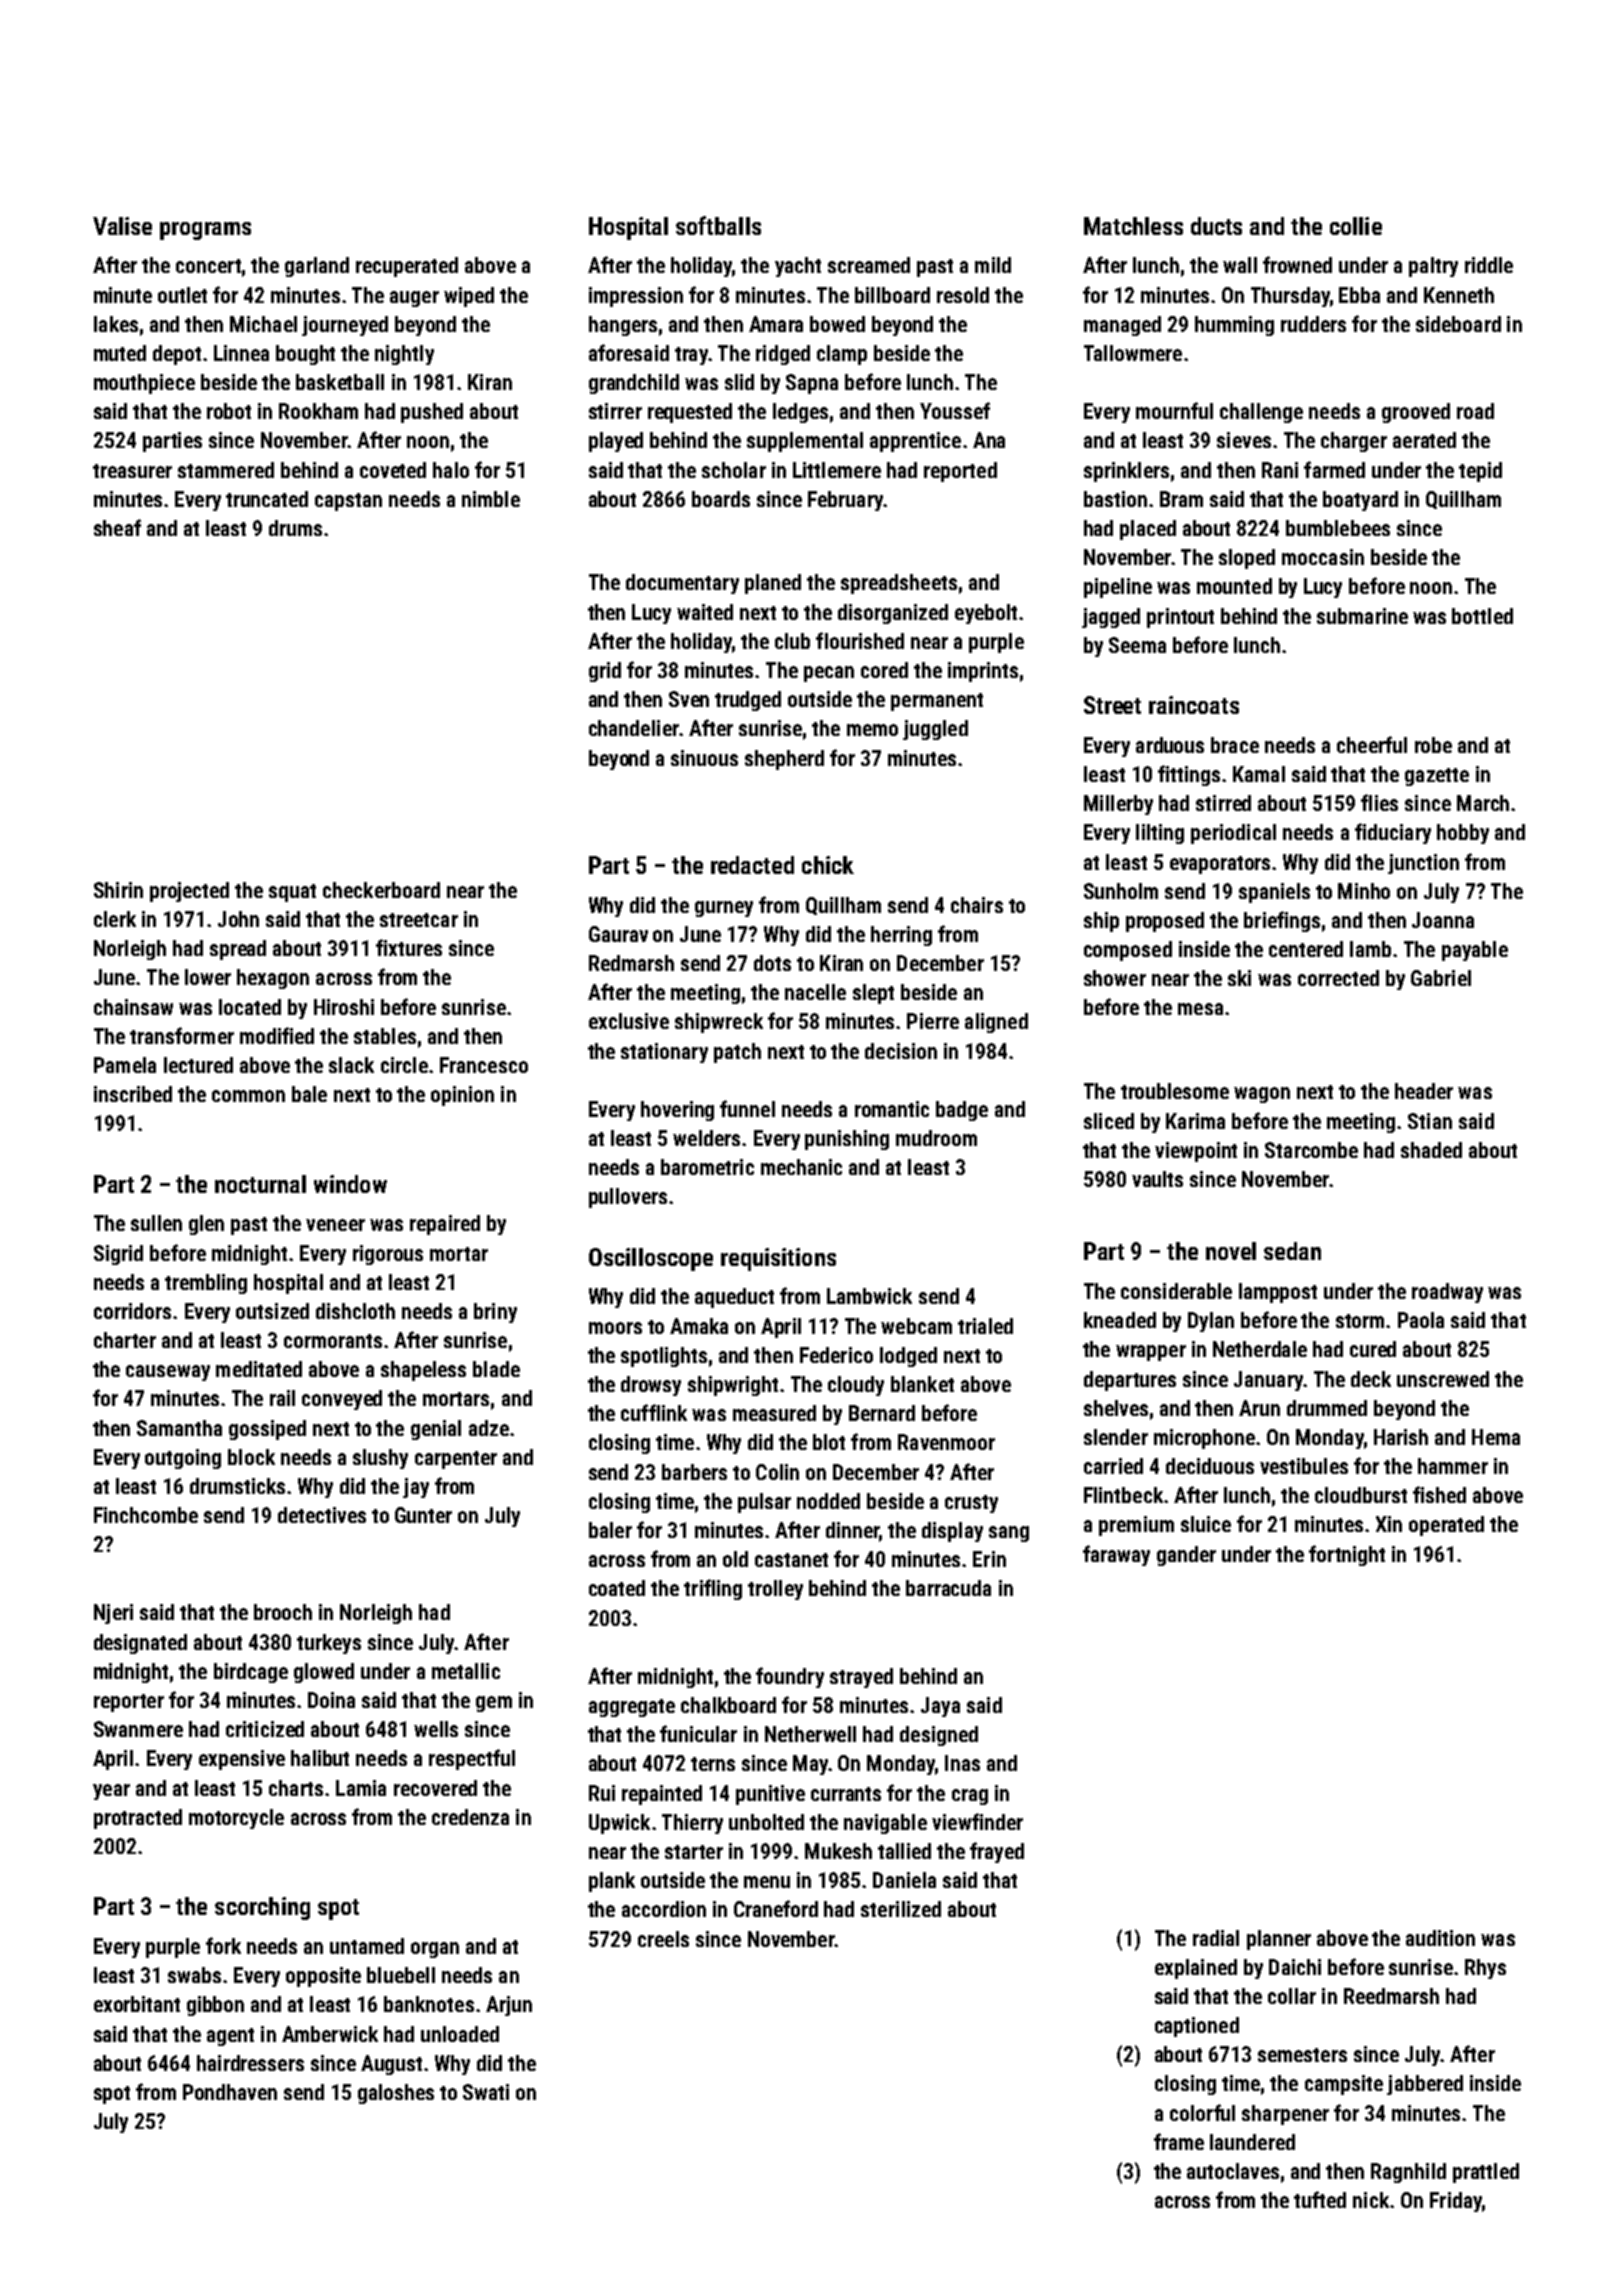 This screenshot has height=2292, width=1620. Describe the element at coordinates (737, 1053) in the screenshot. I see `patch` at that location.
